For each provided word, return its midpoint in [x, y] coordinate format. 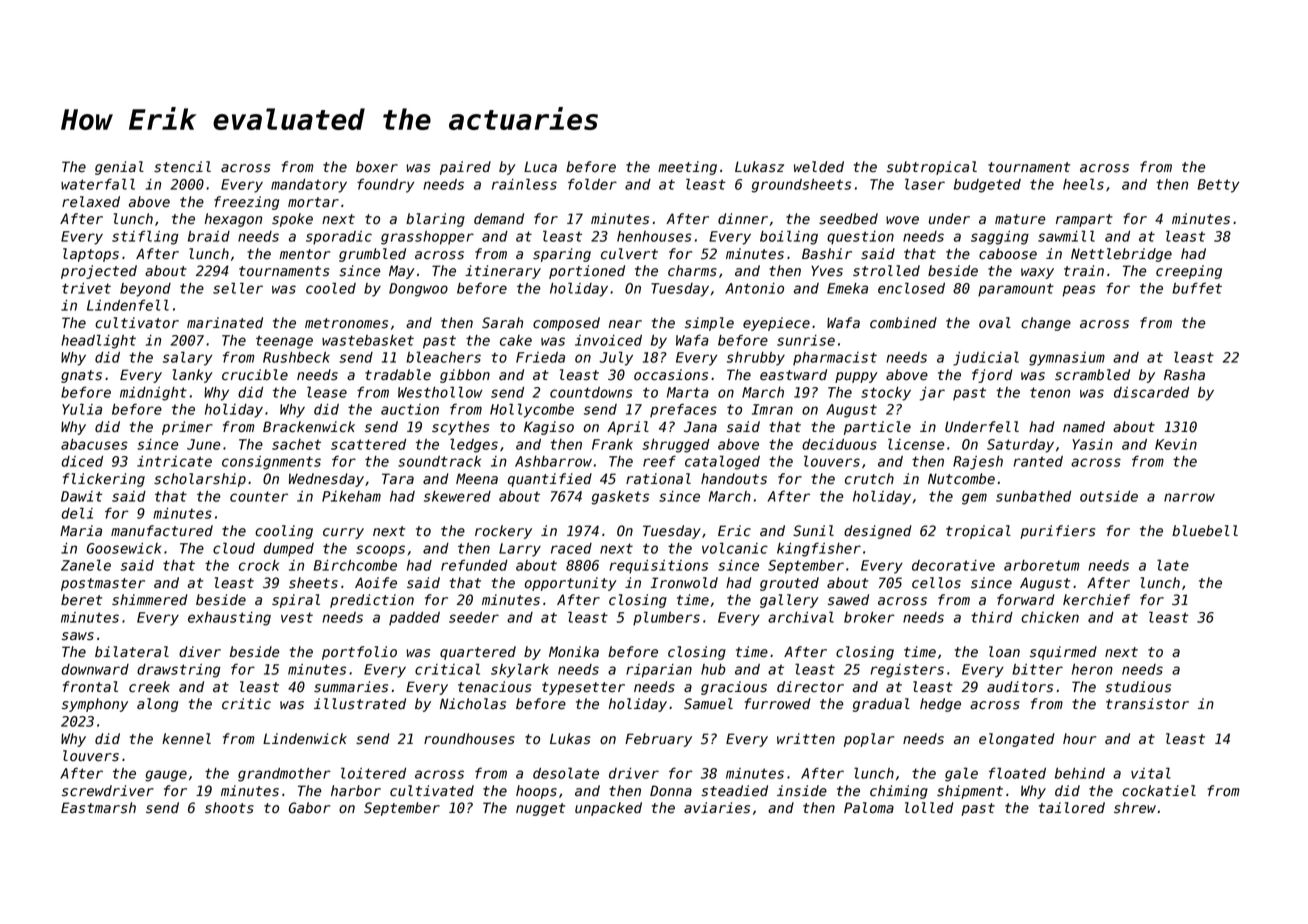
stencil [182, 167]
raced [571, 548]
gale [961, 774]
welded [819, 167]
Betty [1218, 186]
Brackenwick [309, 427]
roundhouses [469, 739]
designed [878, 532]
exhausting [229, 619]
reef [659, 461]
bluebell [1205, 531]
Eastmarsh [98, 808]
